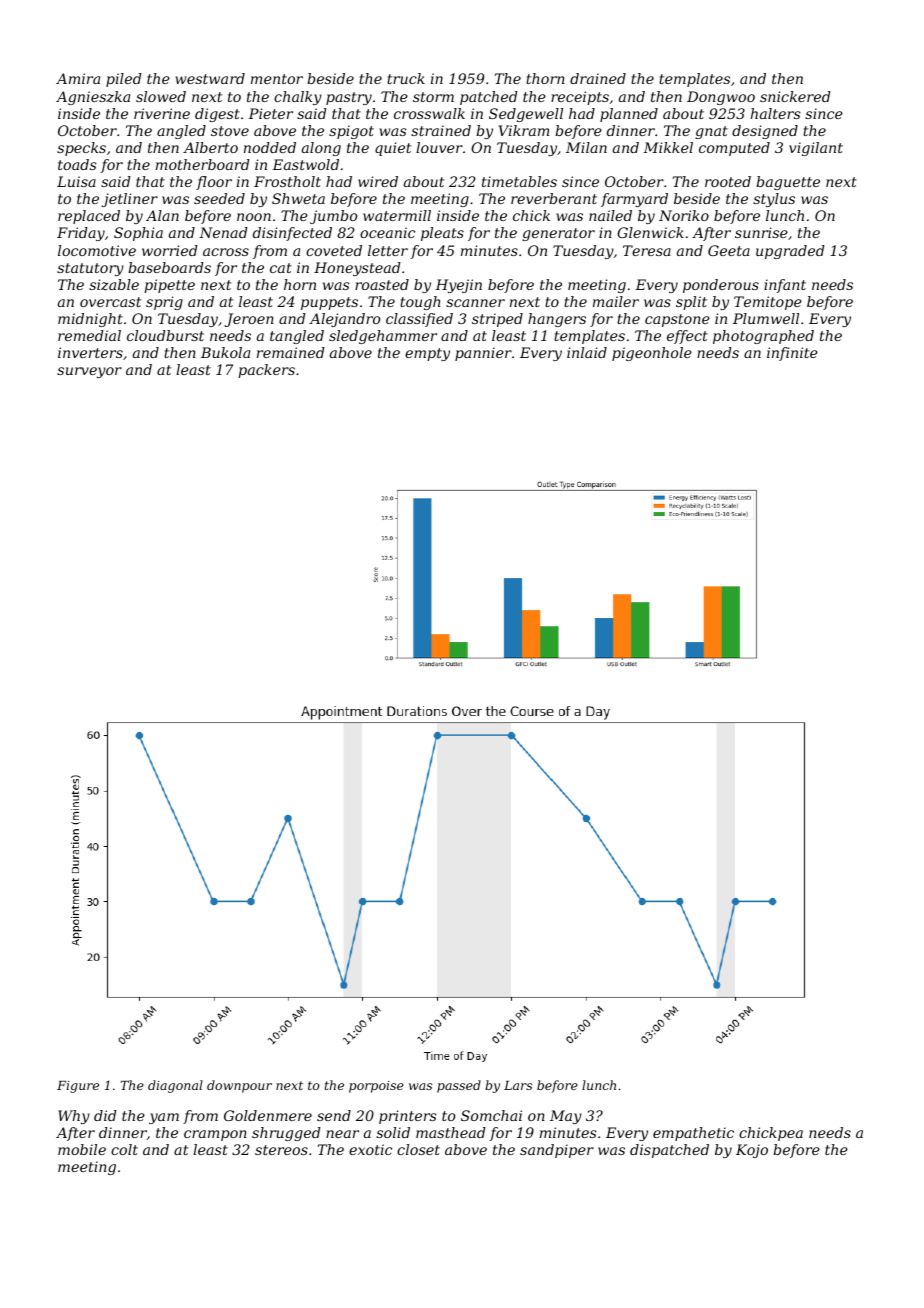 Image resolution: width=924 pixels, height=1308 pixels. What do you see at coordinates (587, 352) in the screenshot?
I see `inlaid` at bounding box center [587, 352].
